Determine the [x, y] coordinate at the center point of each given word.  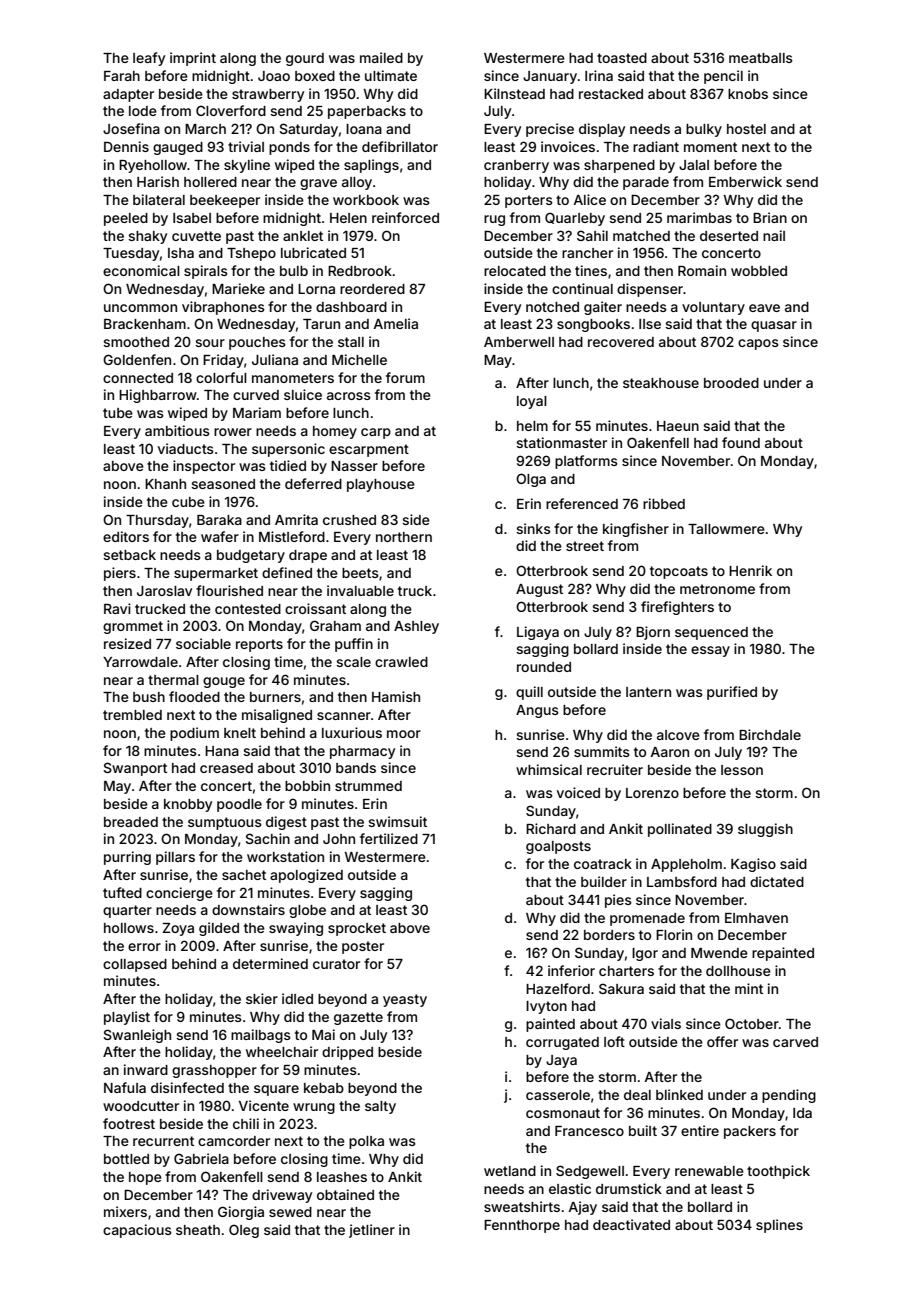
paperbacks [367, 112]
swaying [296, 929]
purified [732, 693]
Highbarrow [158, 396]
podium [194, 734]
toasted [622, 58]
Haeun [678, 426]
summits [602, 751]
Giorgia [241, 1213]
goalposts [558, 847]
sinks [533, 528]
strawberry [268, 95]
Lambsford [682, 881]
